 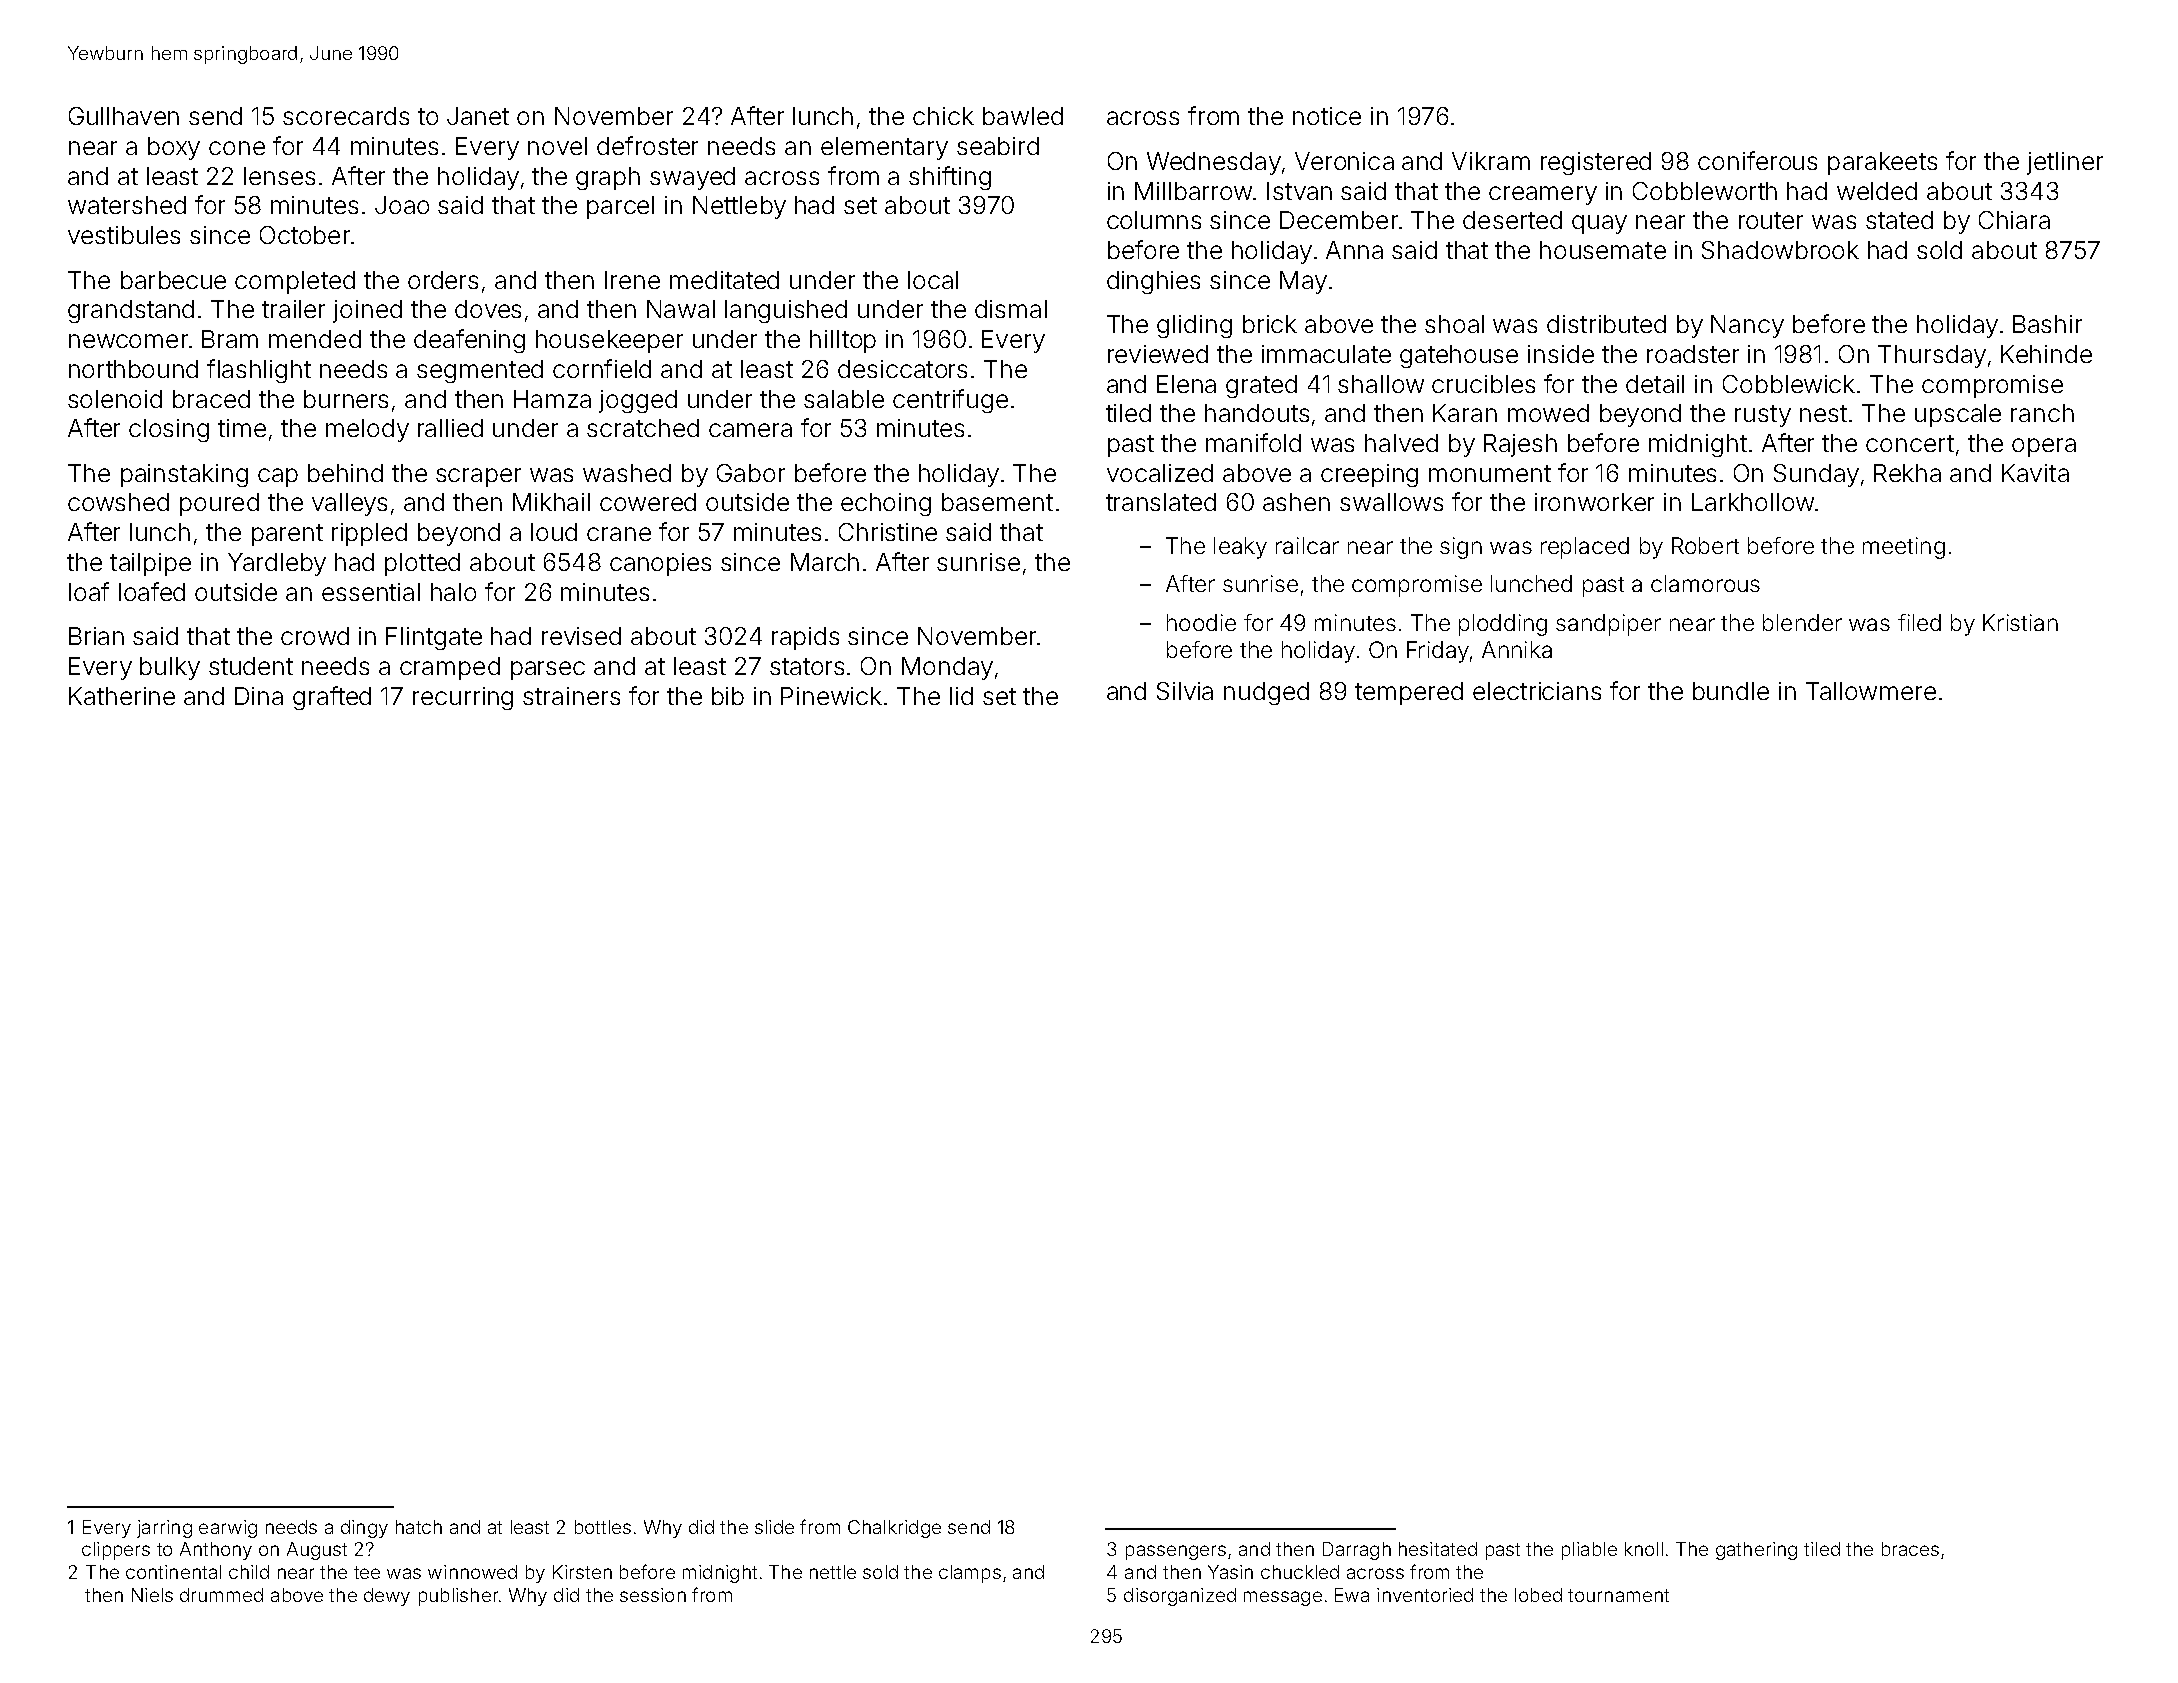 I want to click on opera, so click(x=2044, y=447).
